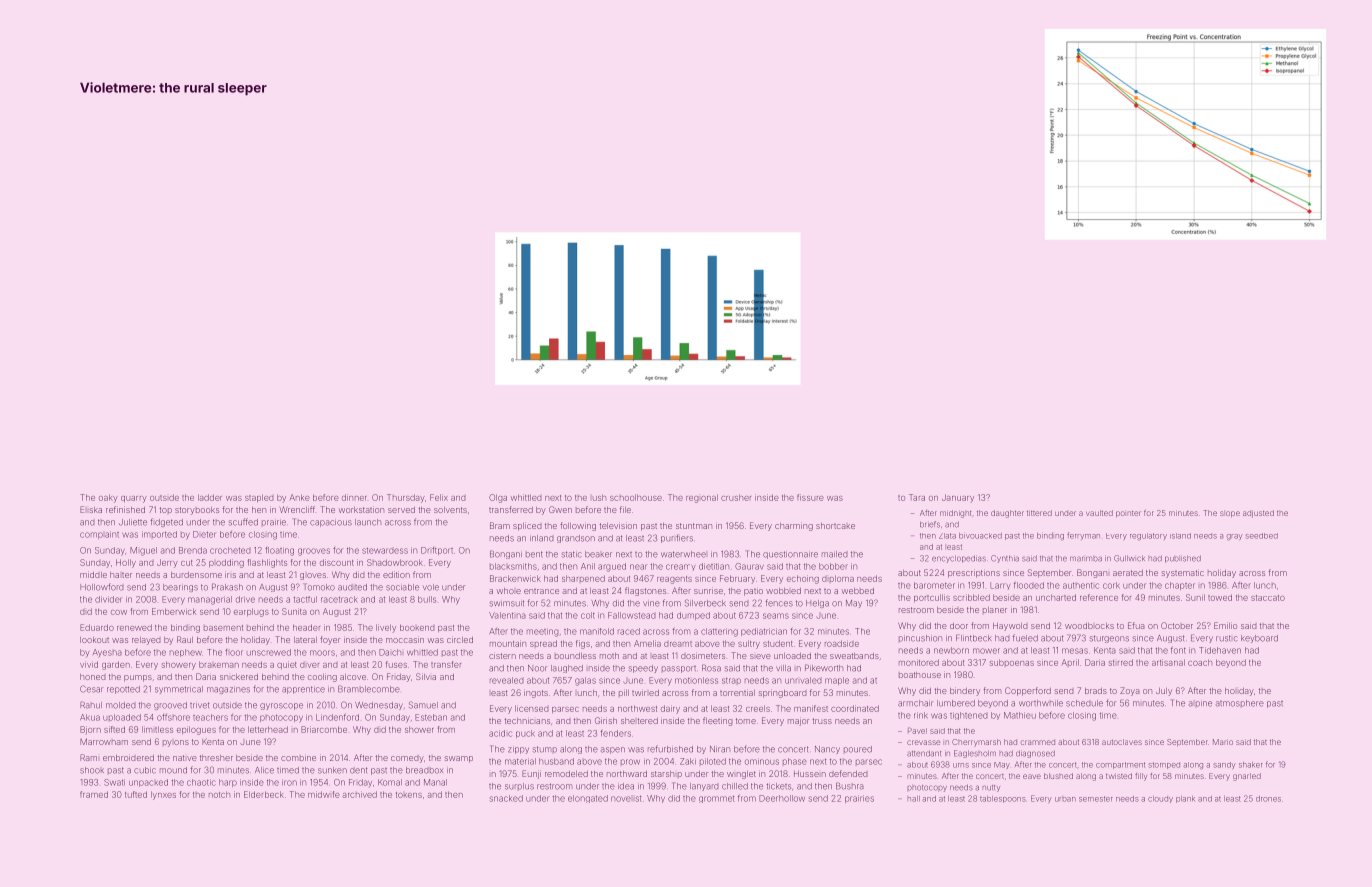 This image has height=887, width=1372. What do you see at coordinates (89, 664) in the image?
I see `vivid` at bounding box center [89, 664].
